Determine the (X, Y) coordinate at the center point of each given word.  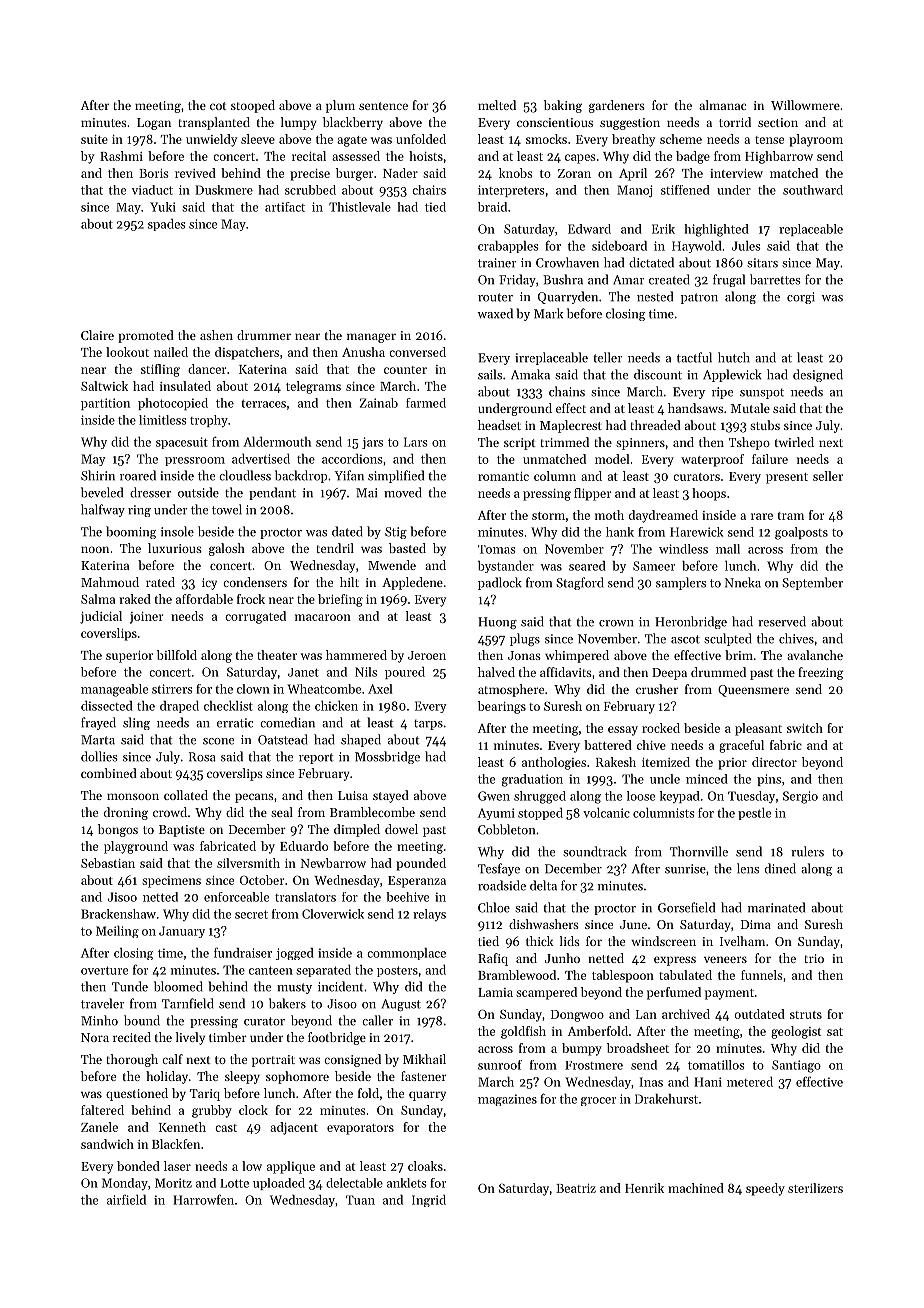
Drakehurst (666, 1099)
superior (129, 657)
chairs (429, 190)
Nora (95, 1037)
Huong (497, 623)
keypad (680, 797)
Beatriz (576, 1188)
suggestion (630, 124)
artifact (285, 207)
